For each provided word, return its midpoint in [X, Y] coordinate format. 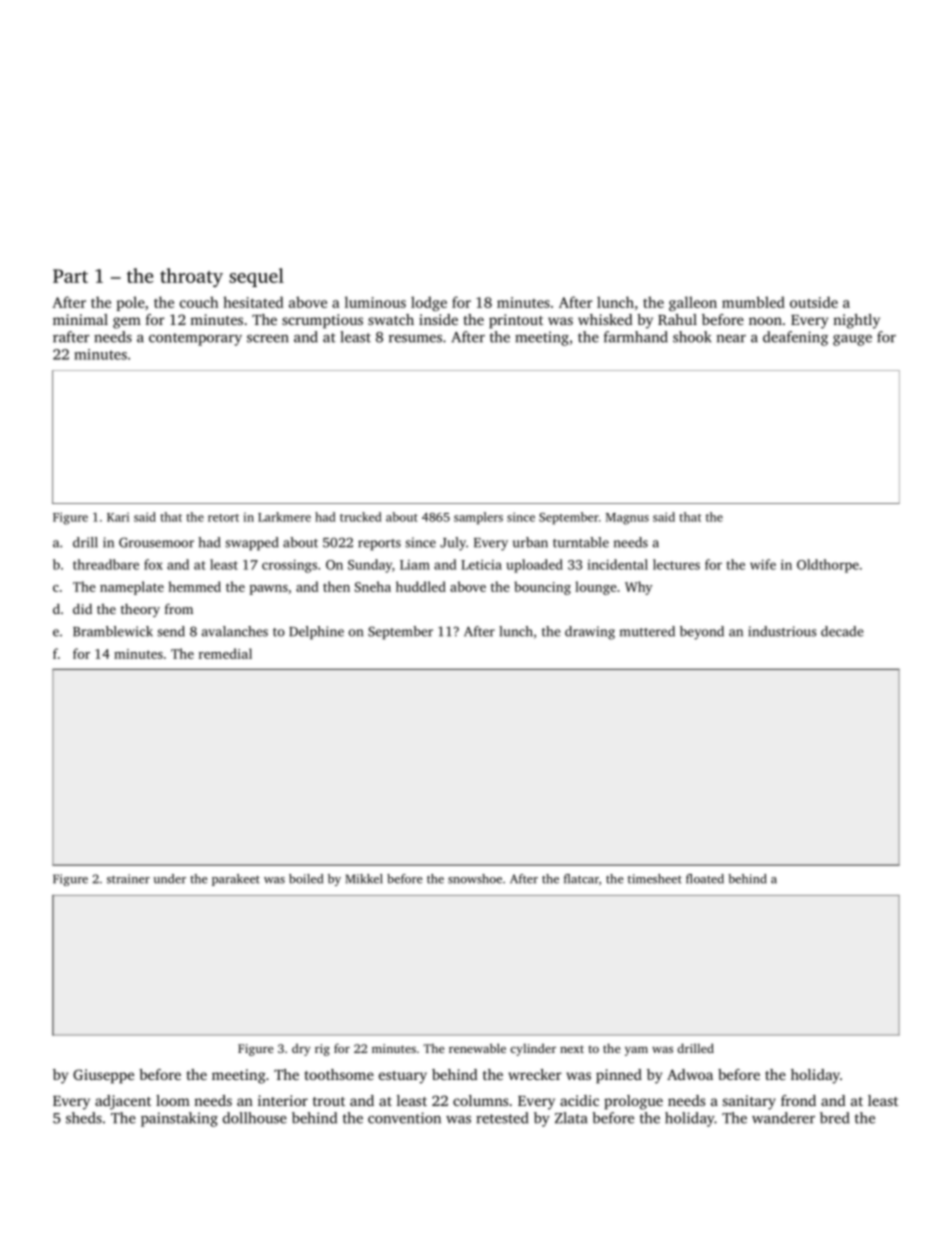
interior [283, 1100]
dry [301, 1049]
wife [763, 564]
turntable [581, 542]
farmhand [636, 337]
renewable [477, 1048]
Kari [118, 517]
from [179, 608]
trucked [361, 517]
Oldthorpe [828, 566]
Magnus [627, 519]
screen [268, 339]
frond [798, 1100]
